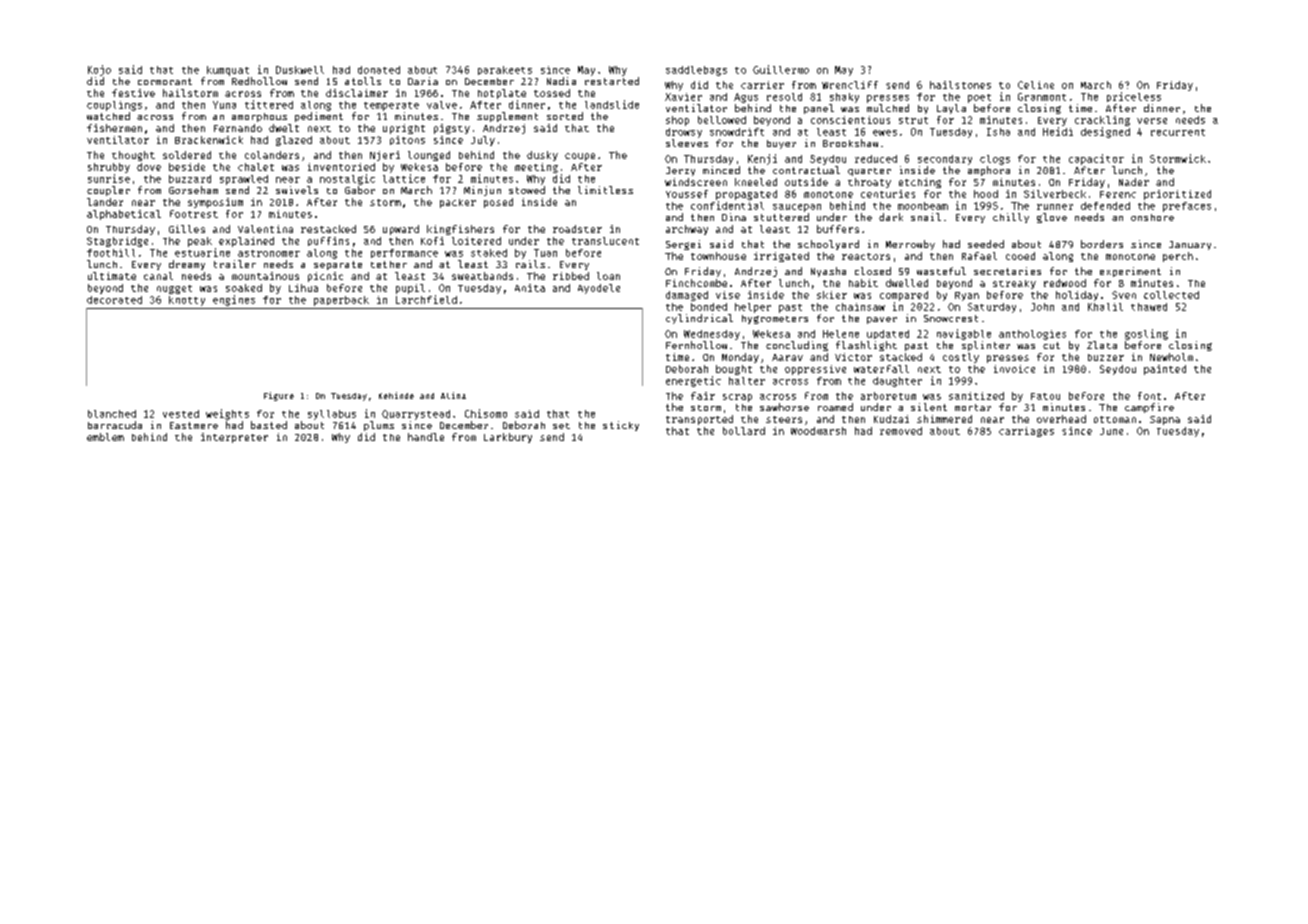  Describe the element at coordinates (888, 108) in the screenshot. I see `mulched` at that location.
